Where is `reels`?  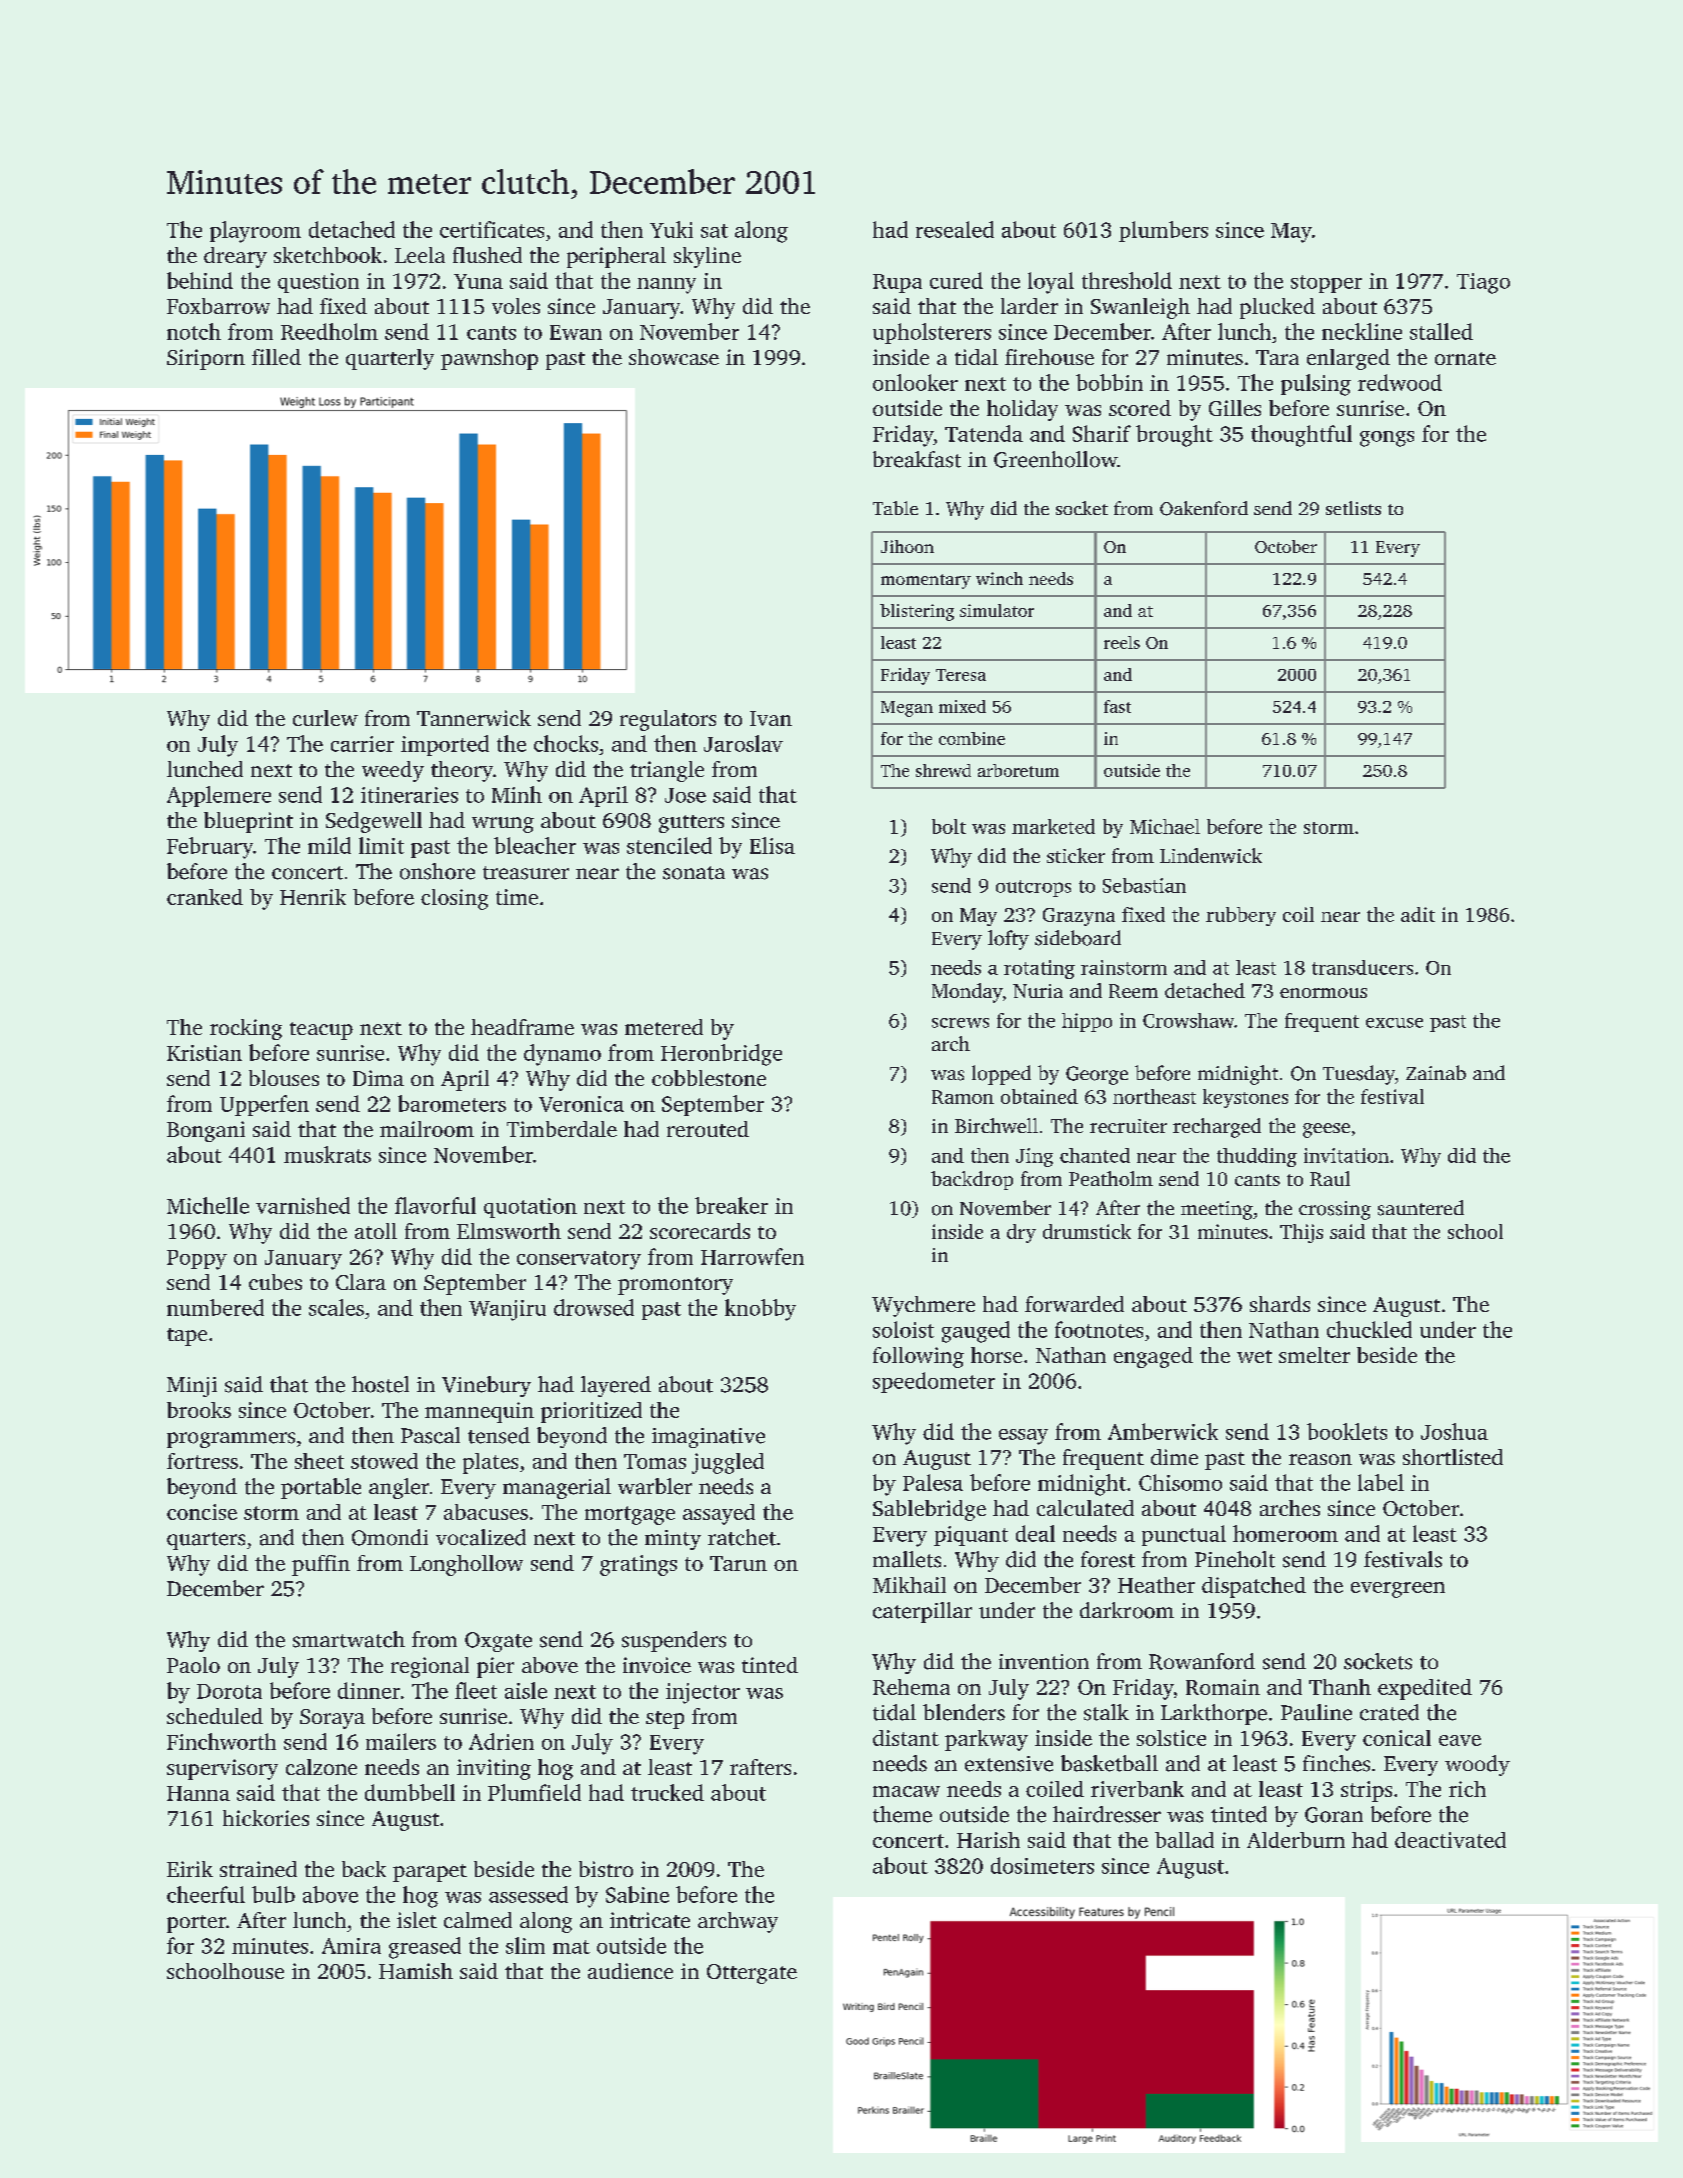
reels is located at coordinates (1122, 642).
